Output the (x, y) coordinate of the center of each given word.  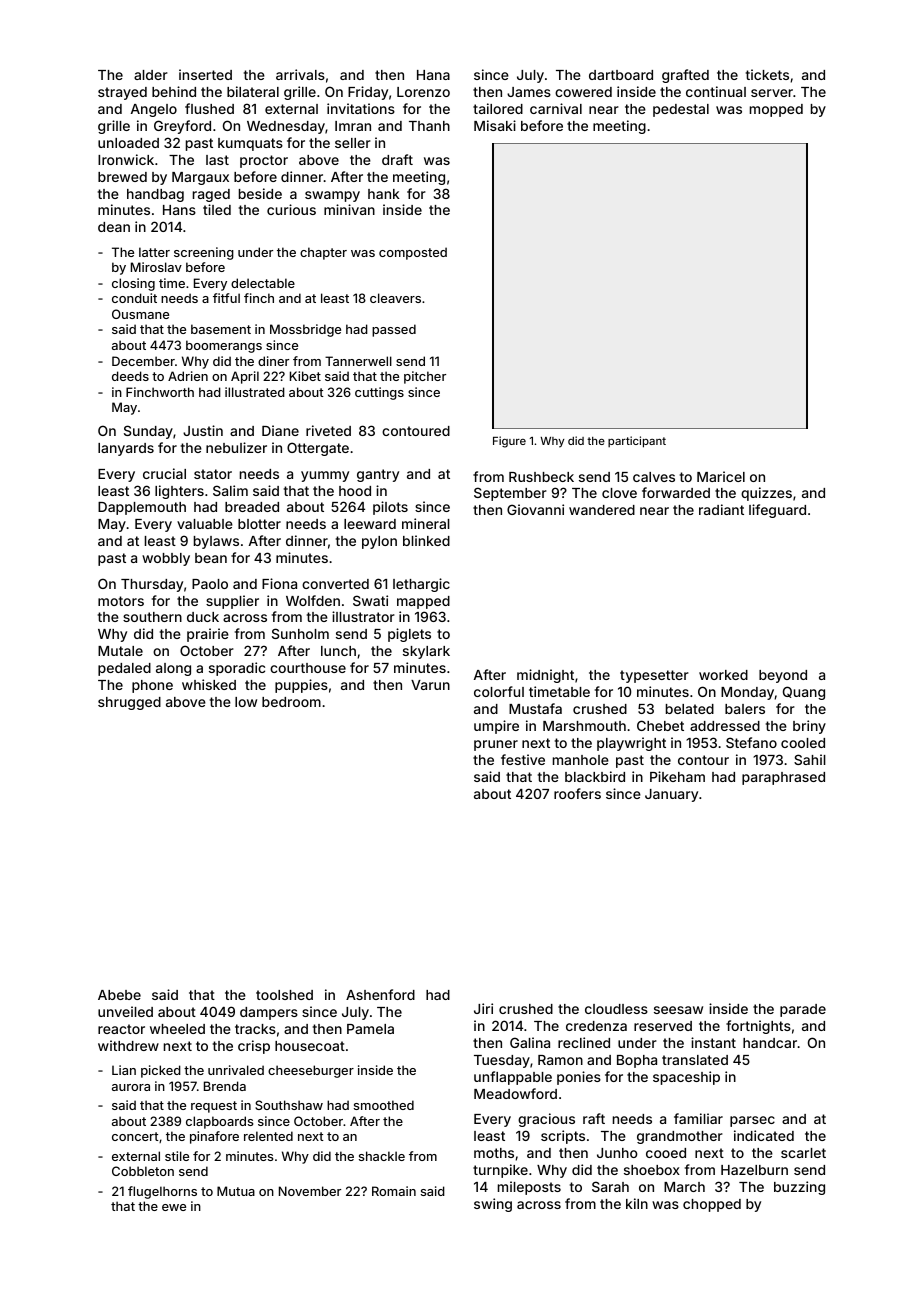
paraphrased (783, 778)
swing (493, 1205)
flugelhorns (162, 1192)
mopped (776, 110)
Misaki (495, 125)
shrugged (129, 703)
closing (133, 284)
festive (523, 759)
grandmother (680, 1137)
